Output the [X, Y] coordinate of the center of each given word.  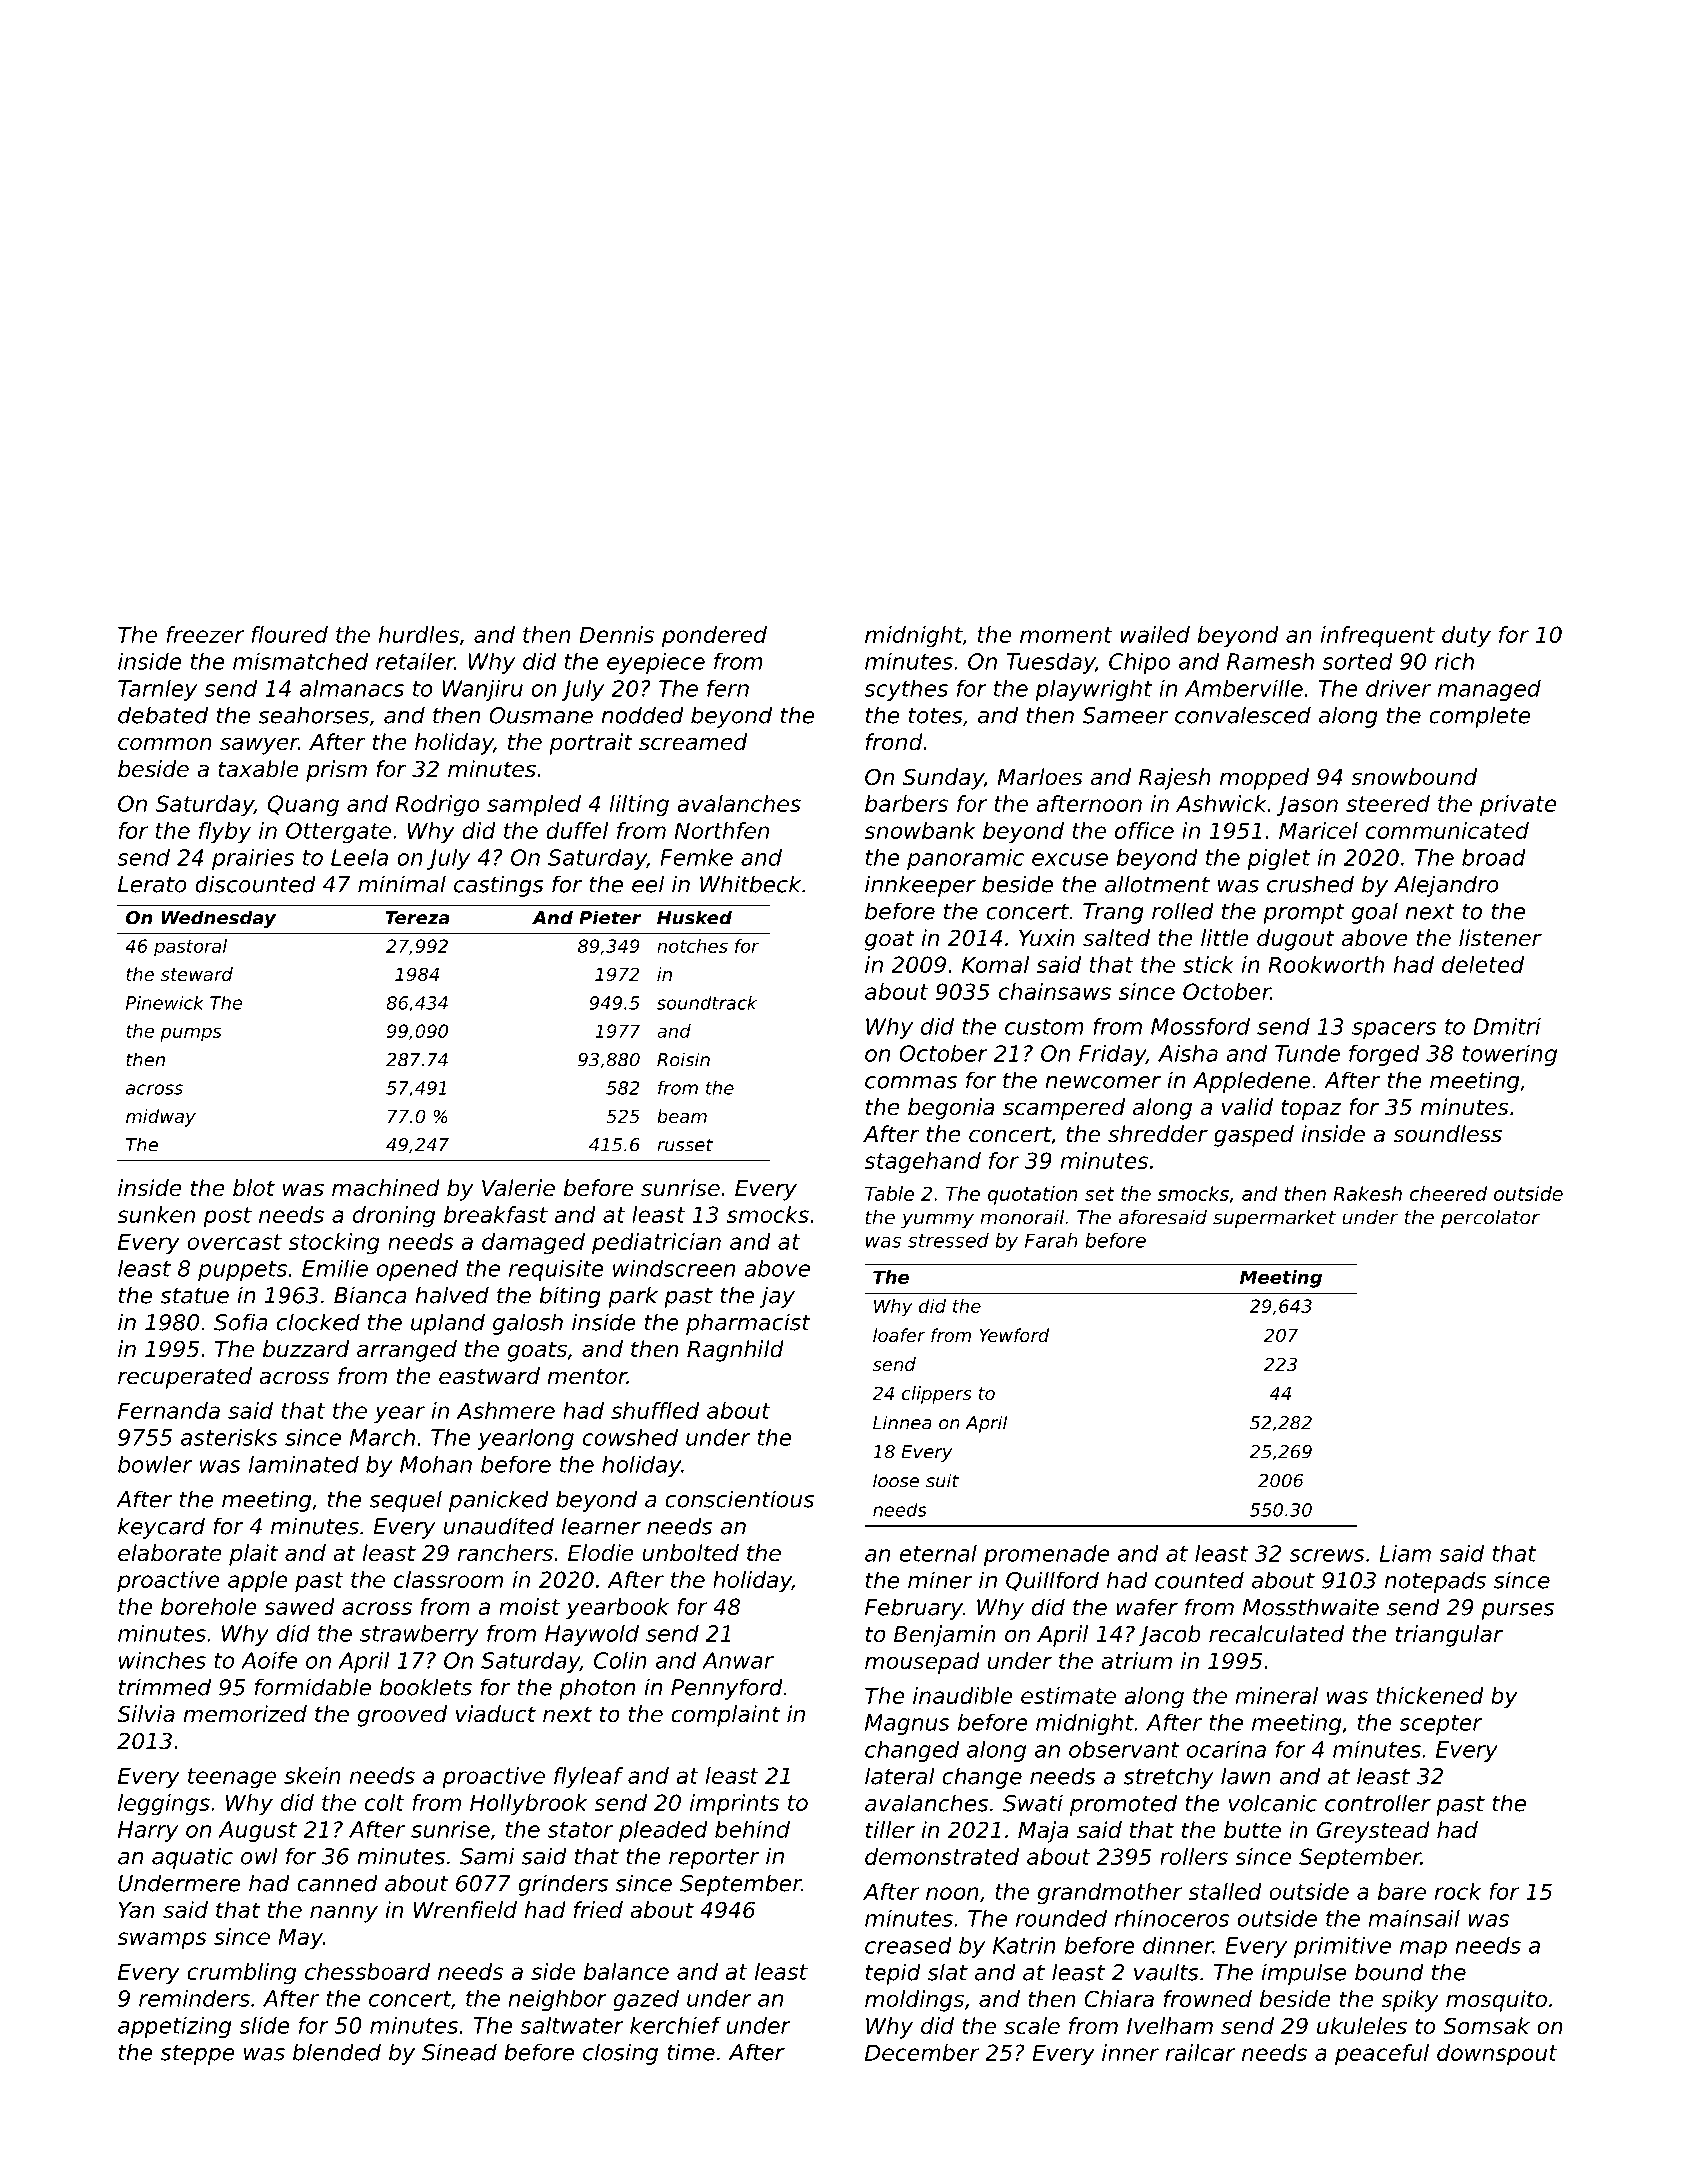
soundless [1447, 1134]
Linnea [902, 1422]
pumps [191, 1034]
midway [161, 1118]
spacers [1394, 1030]
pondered [714, 637]
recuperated [185, 1378]
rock [1457, 1891]
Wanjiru [482, 690]
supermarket [1274, 1218]
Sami [487, 1856]
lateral [900, 1776]
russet [685, 1145]
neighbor [557, 2000]
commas [911, 1082]
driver [1398, 688]
